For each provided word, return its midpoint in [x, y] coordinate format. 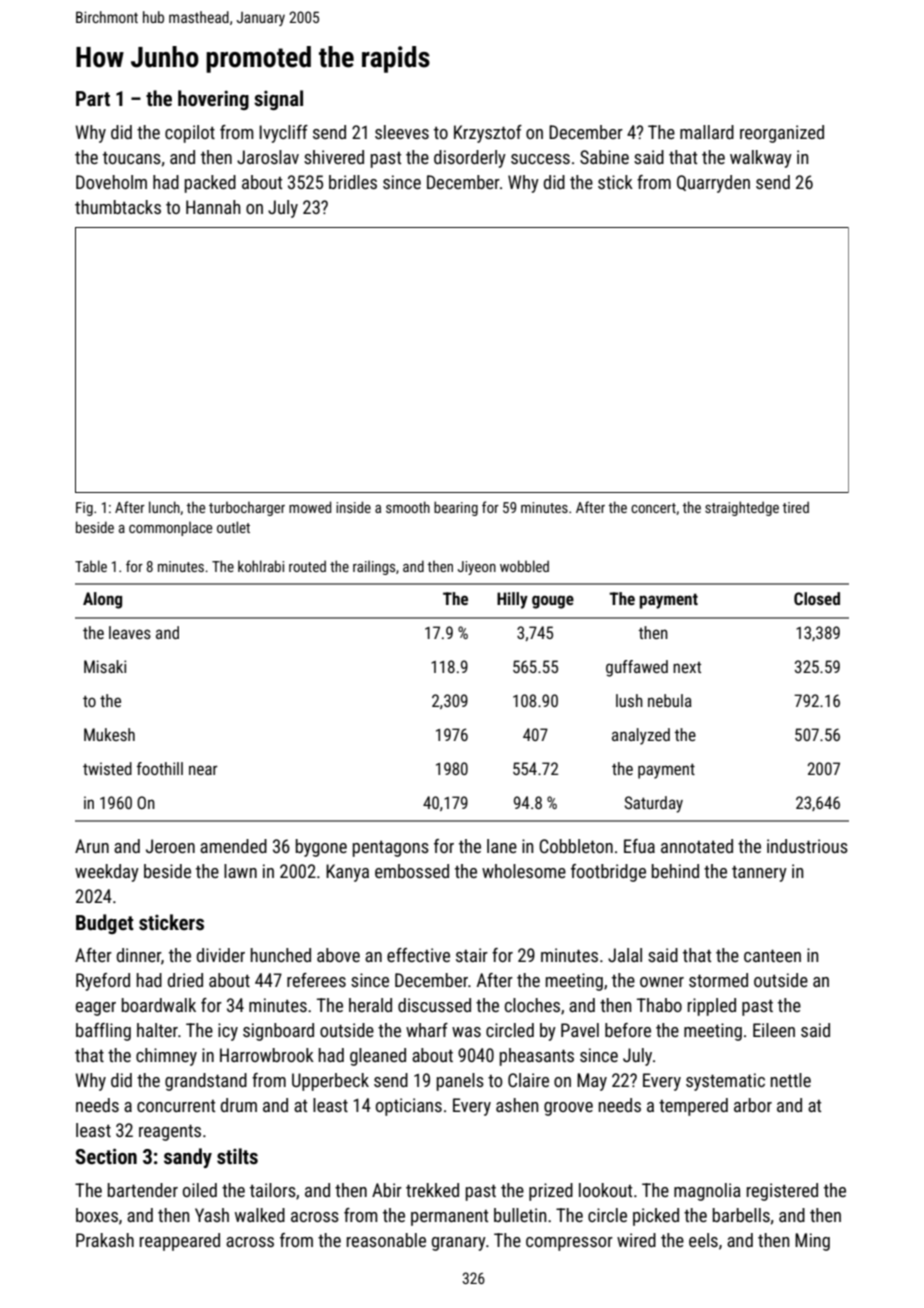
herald [370, 1005]
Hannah [213, 207]
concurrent [176, 1106]
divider [221, 955]
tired [795, 507]
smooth [408, 507]
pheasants [537, 1057]
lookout [605, 1190]
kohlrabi [261, 566]
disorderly [470, 159]
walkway [761, 159]
